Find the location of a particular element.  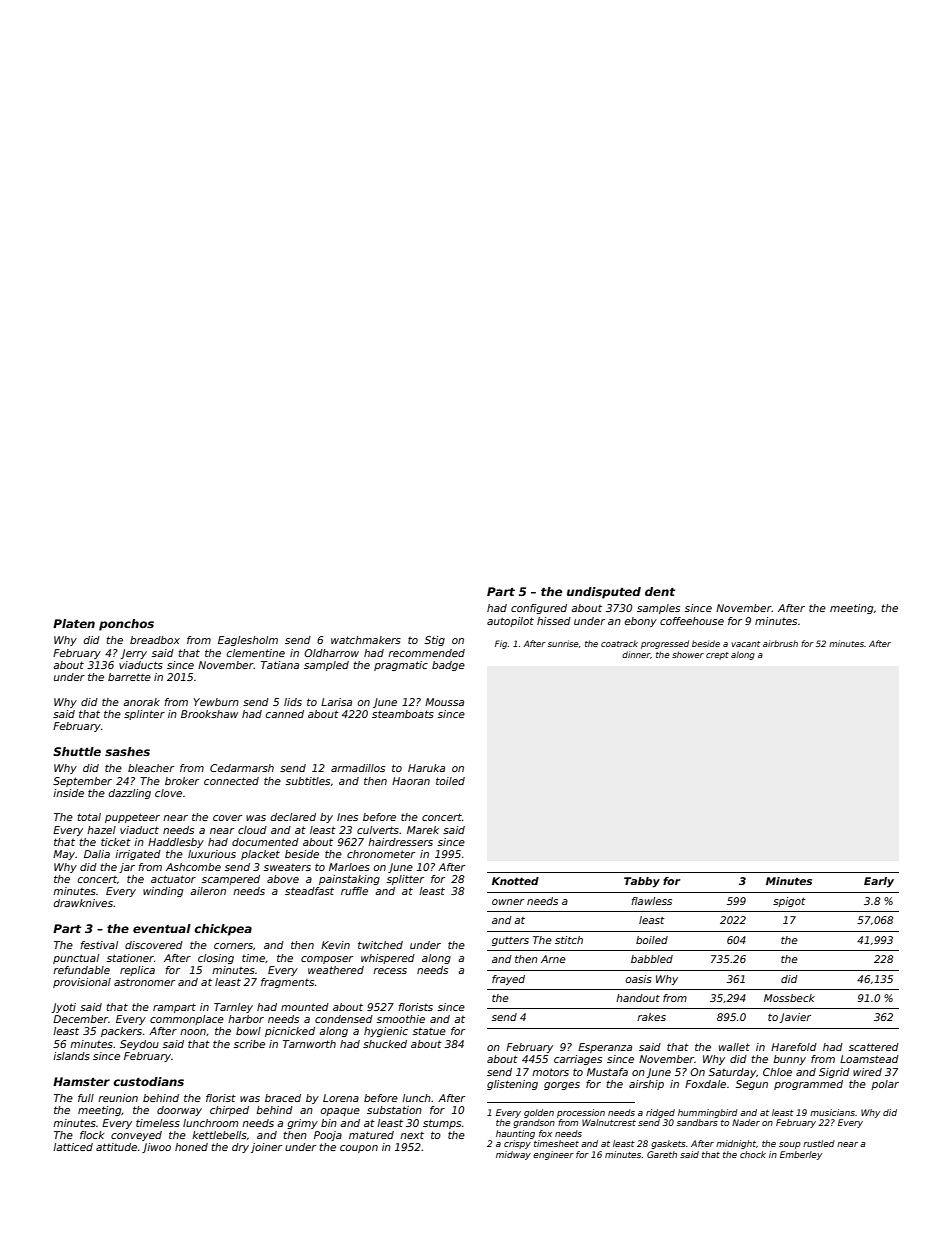

pragmatic is located at coordinates (401, 666).
